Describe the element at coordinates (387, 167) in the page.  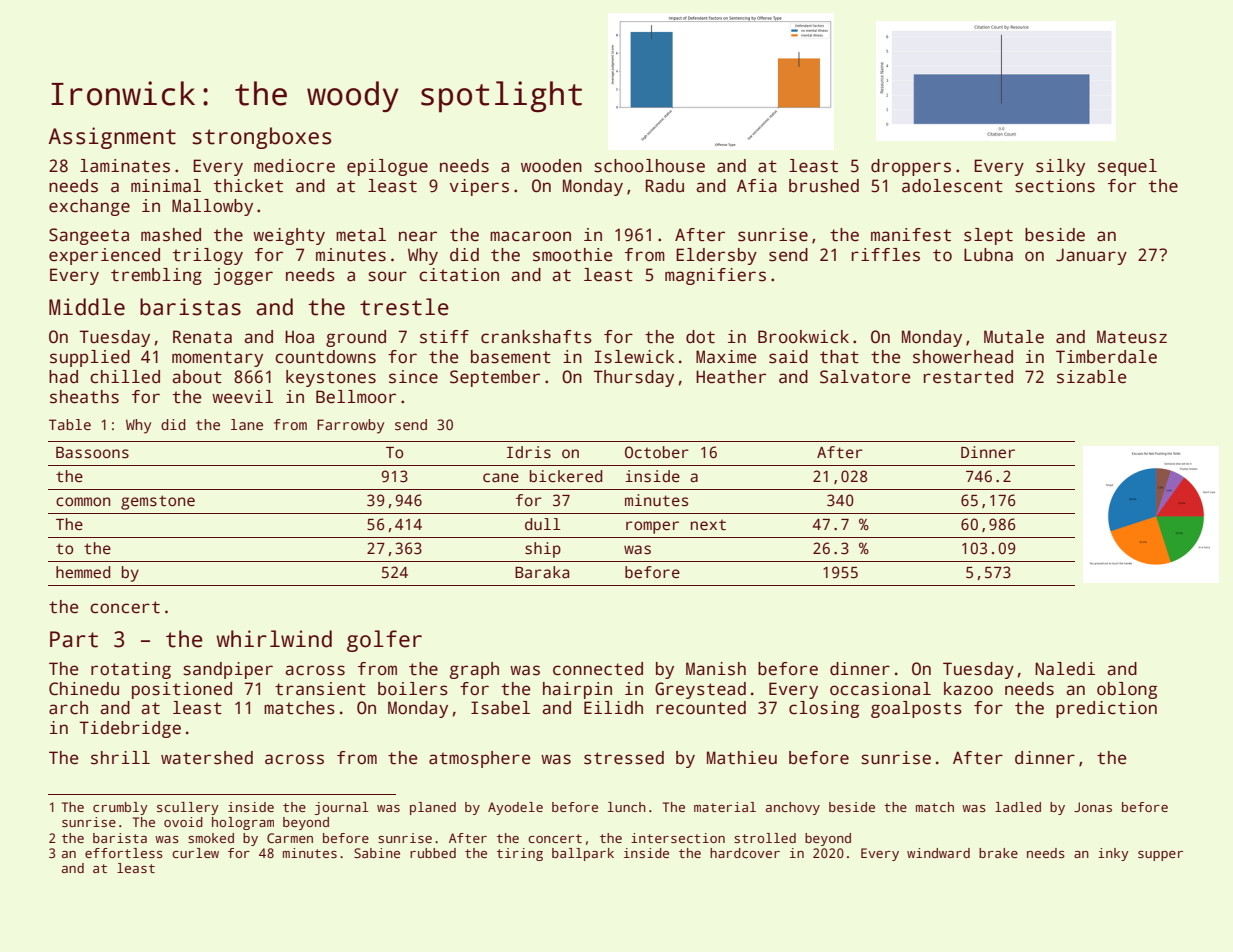
I see `epilogue` at that location.
